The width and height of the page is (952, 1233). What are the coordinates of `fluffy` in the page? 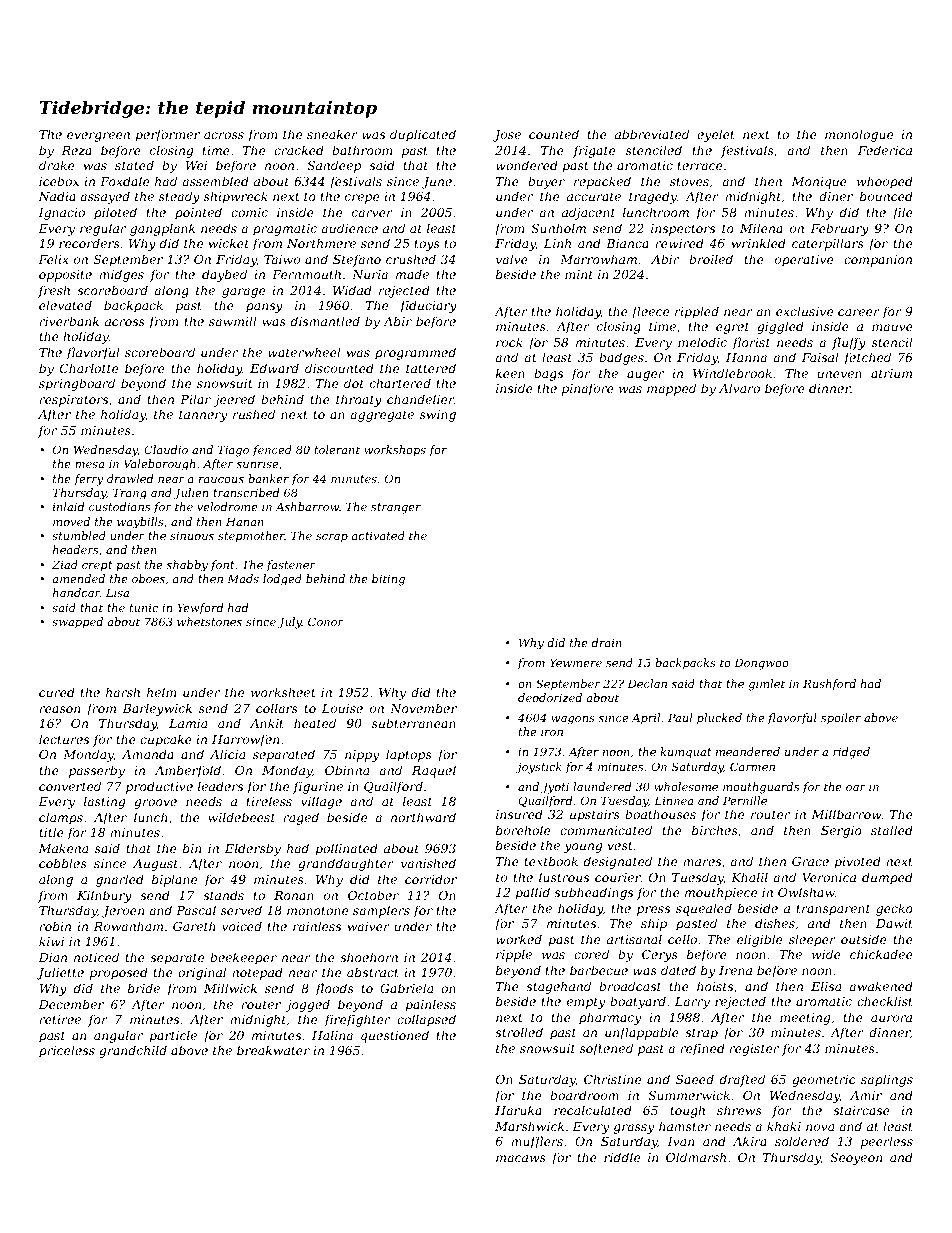 It's located at (849, 343).
